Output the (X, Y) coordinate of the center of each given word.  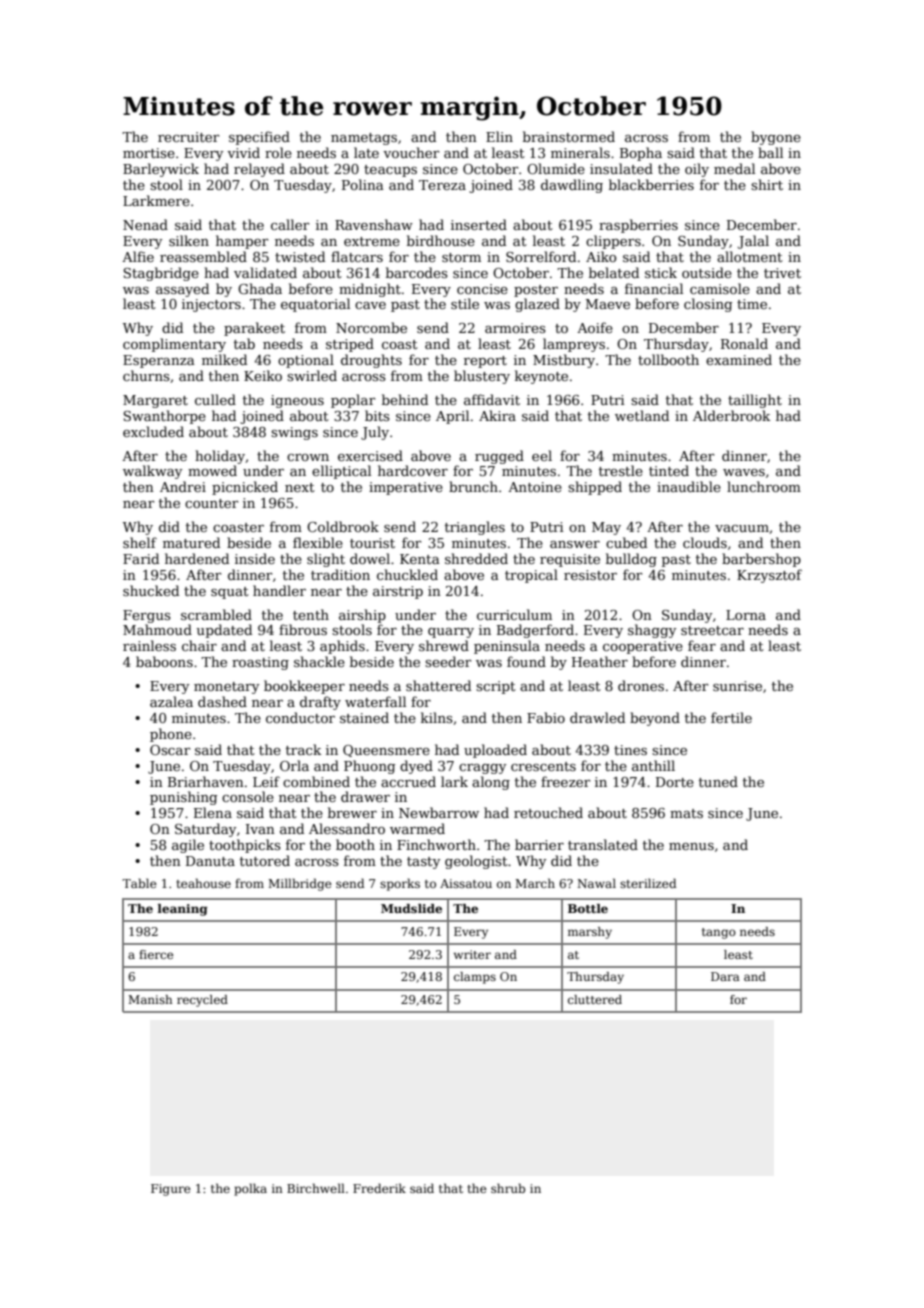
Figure (171, 1190)
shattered (438, 685)
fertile (731, 717)
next (300, 487)
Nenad (145, 224)
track (303, 749)
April (452, 417)
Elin (499, 136)
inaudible (689, 486)
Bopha (641, 154)
